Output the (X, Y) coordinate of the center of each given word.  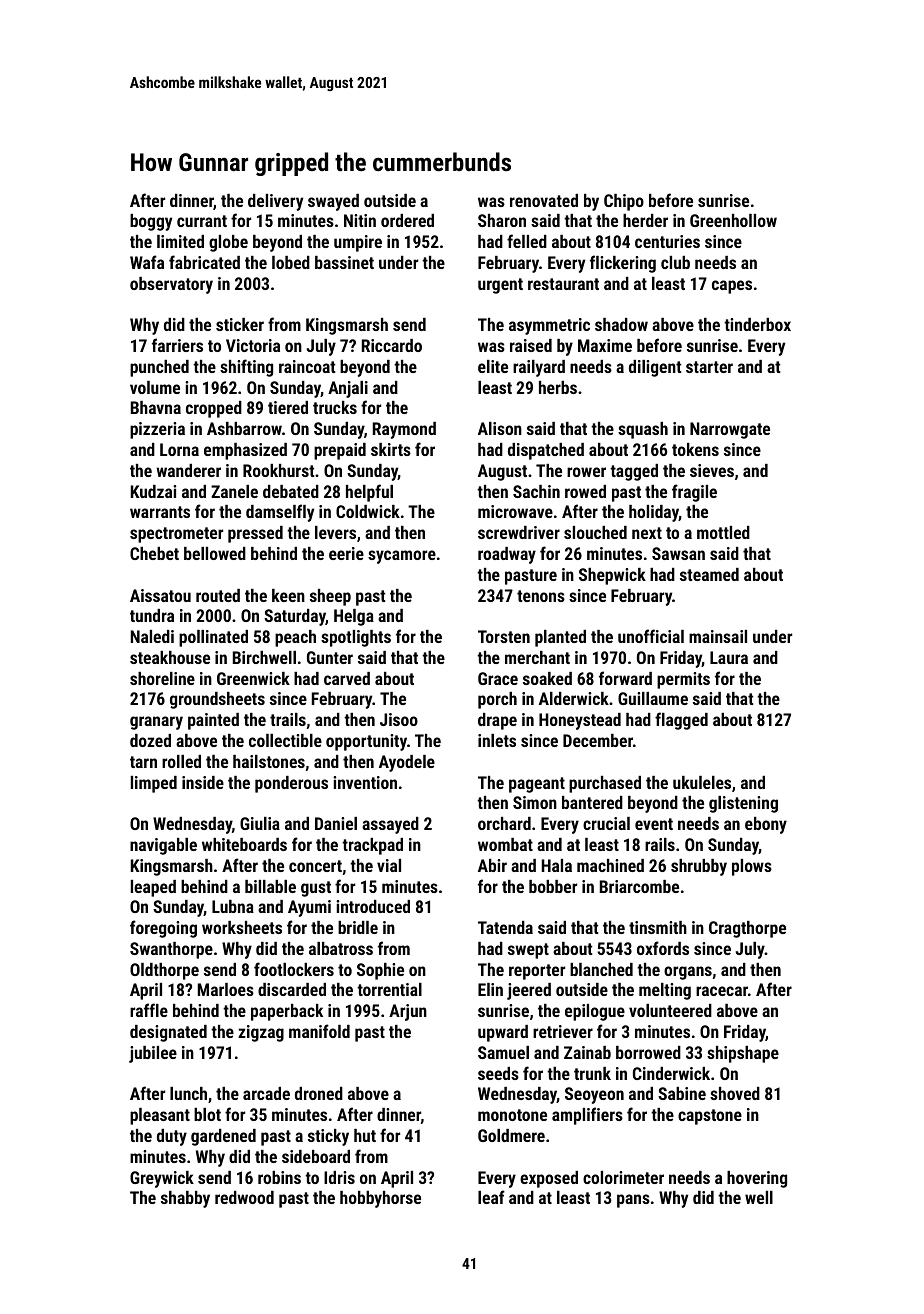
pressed (255, 534)
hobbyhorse (380, 1199)
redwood (244, 1197)
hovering (757, 1179)
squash (643, 430)
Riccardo (392, 345)
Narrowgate (730, 430)
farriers (177, 345)
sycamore (402, 557)
